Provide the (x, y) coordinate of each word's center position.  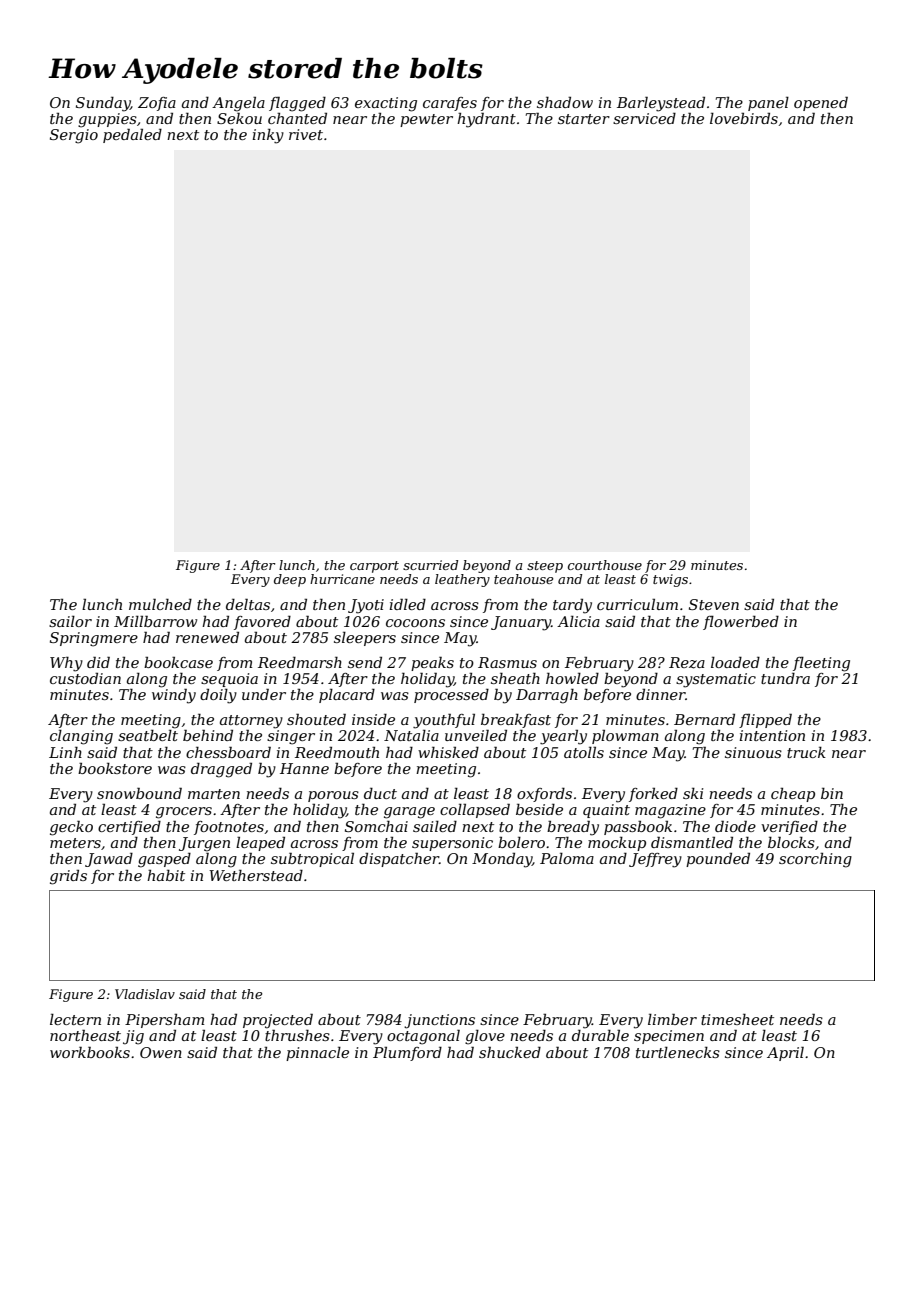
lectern (75, 1019)
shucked (510, 1052)
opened (821, 103)
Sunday (103, 104)
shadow (565, 102)
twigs (670, 580)
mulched (160, 604)
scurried (430, 565)
